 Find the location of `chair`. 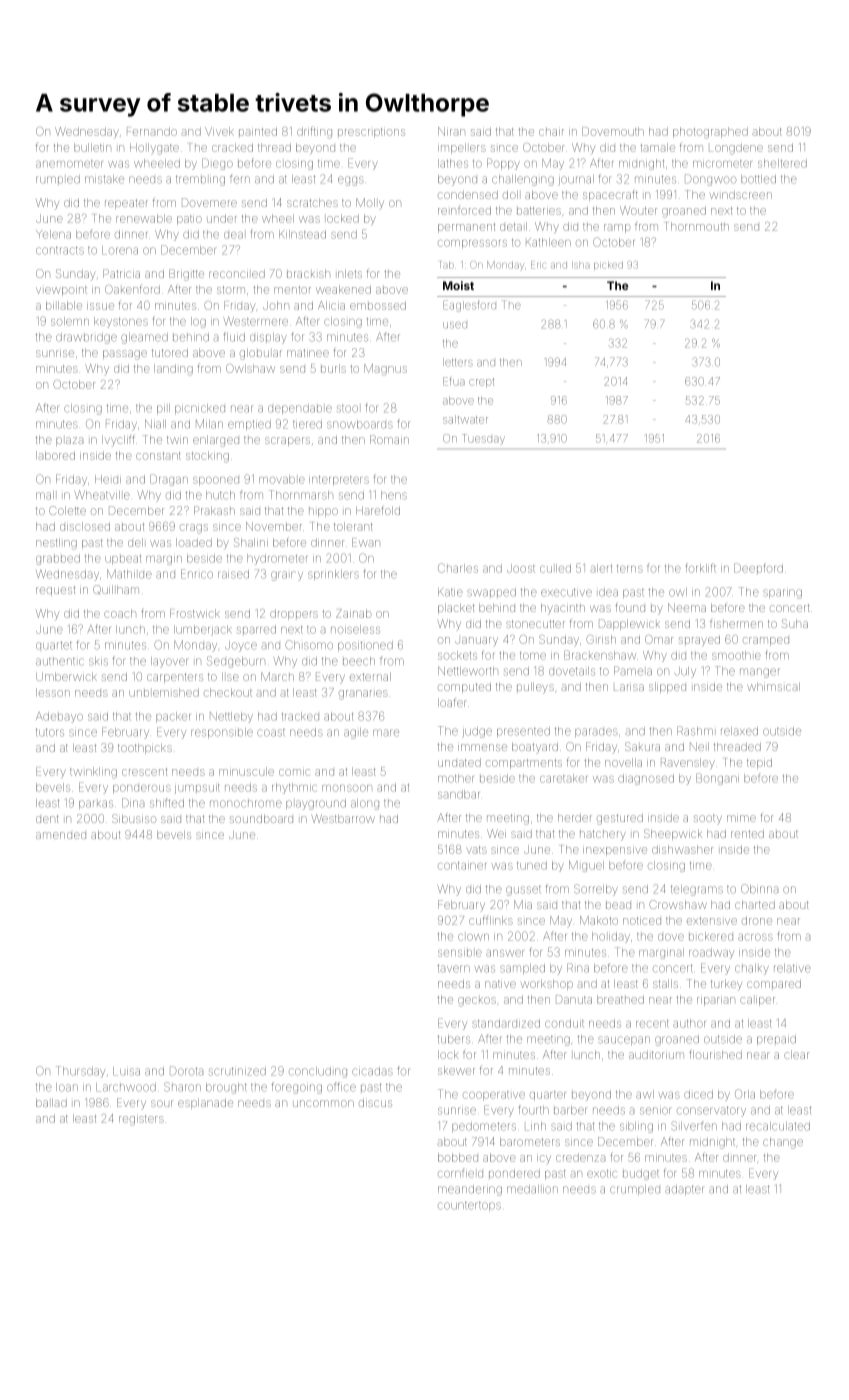

chair is located at coordinates (551, 132).
